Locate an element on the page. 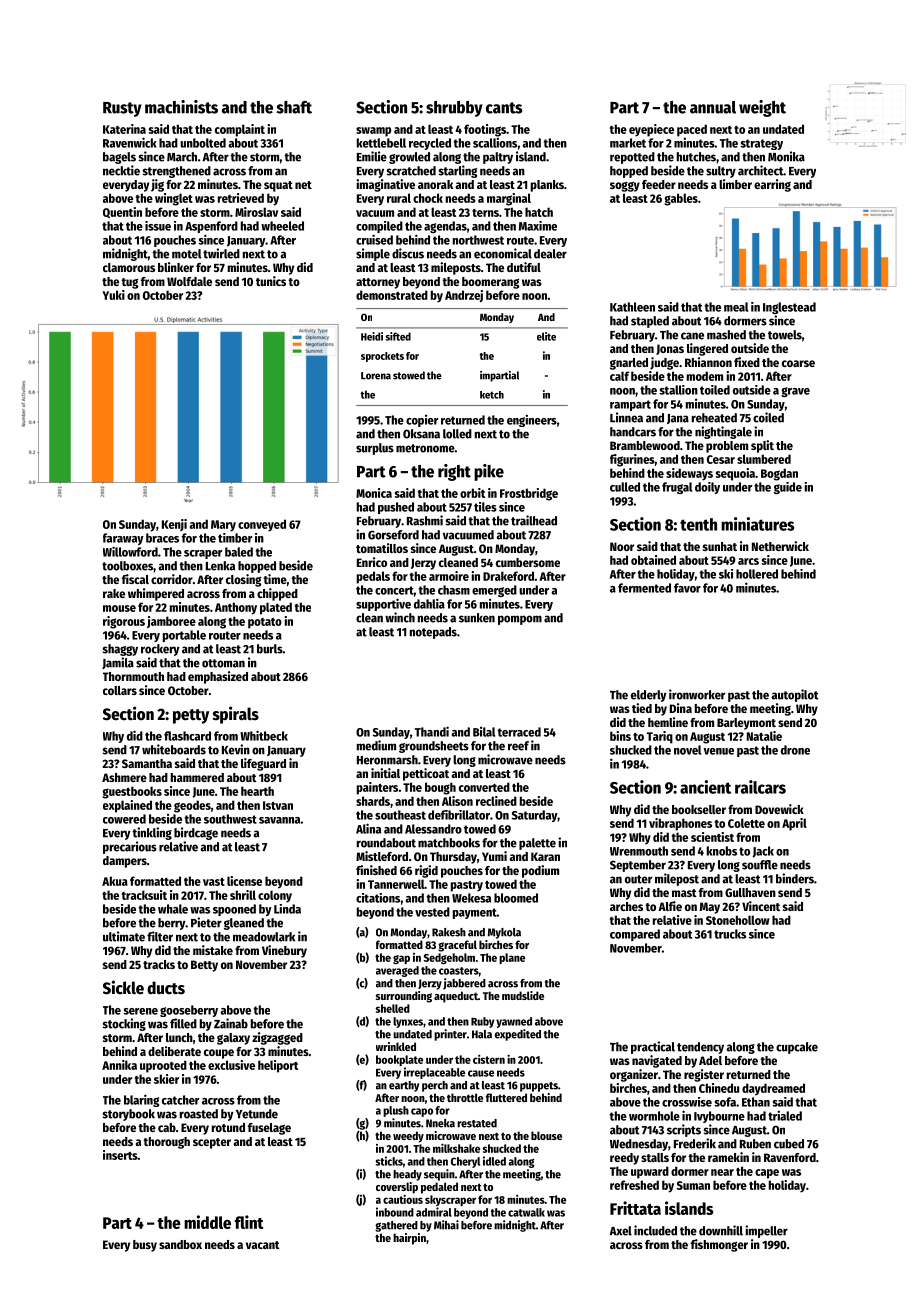  wrinkled is located at coordinates (396, 1046).
